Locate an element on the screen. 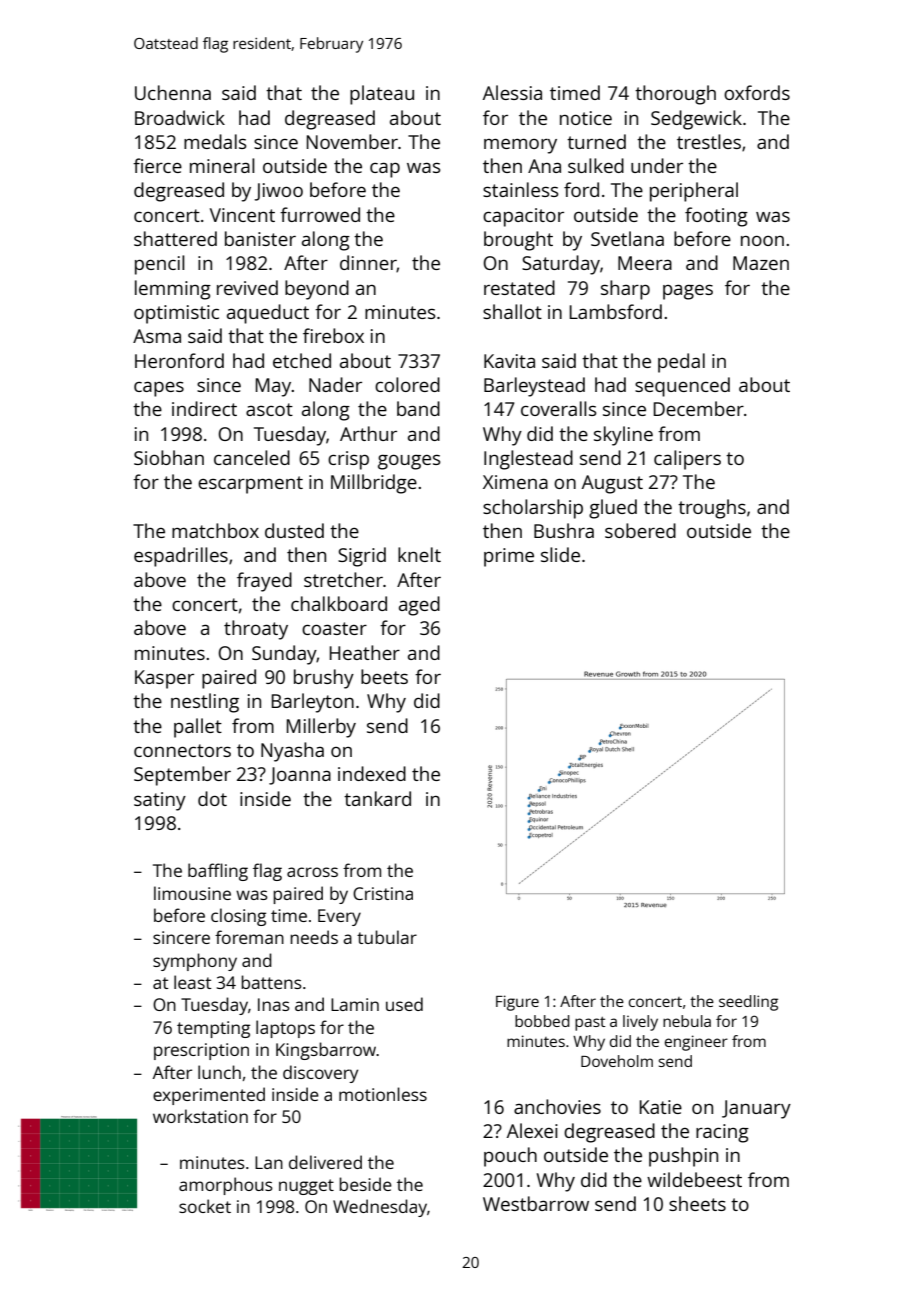 The width and height of the screenshot is (924, 1314). thorough is located at coordinates (675, 95).
